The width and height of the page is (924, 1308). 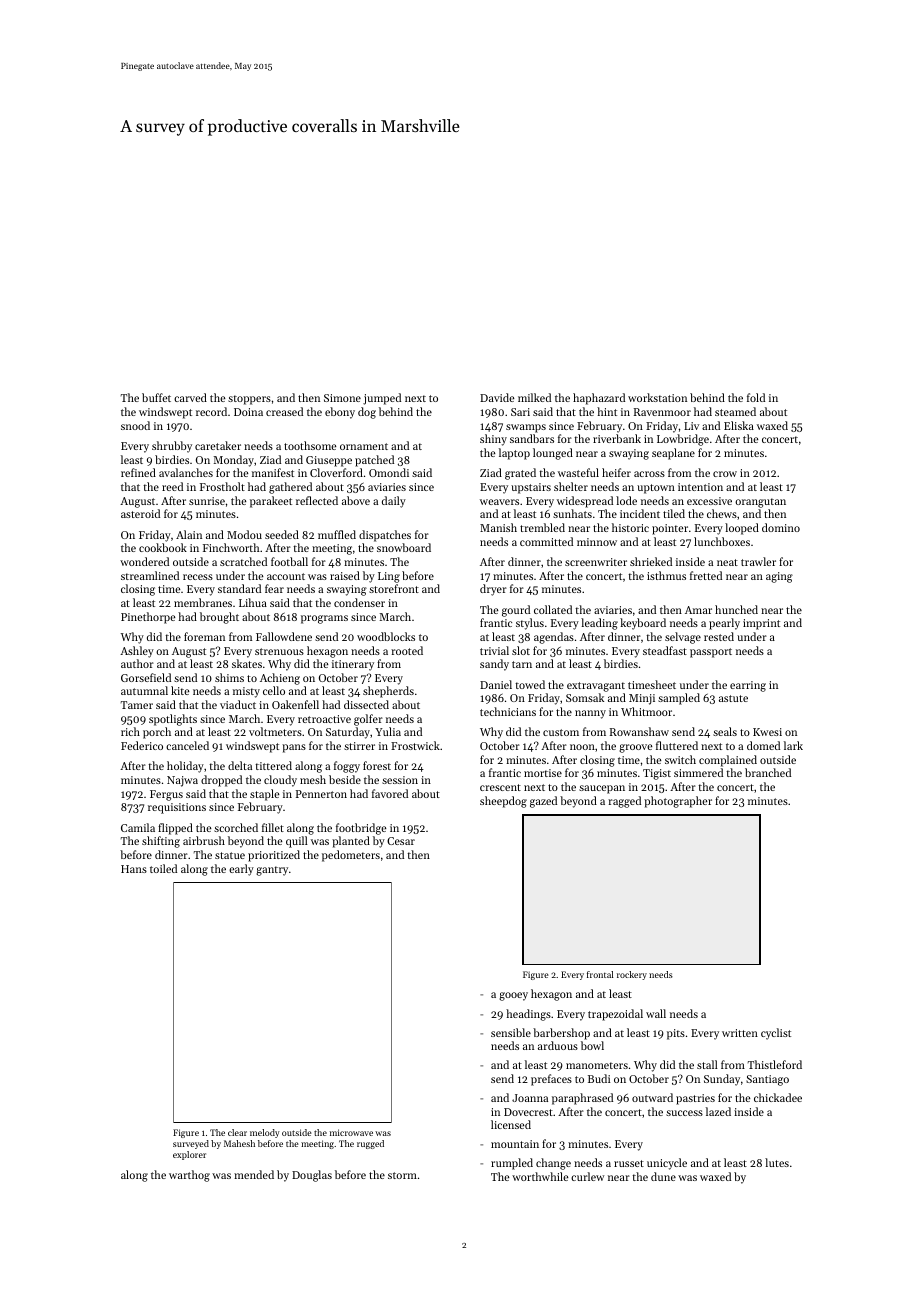 I want to click on astute, so click(x=733, y=698).
